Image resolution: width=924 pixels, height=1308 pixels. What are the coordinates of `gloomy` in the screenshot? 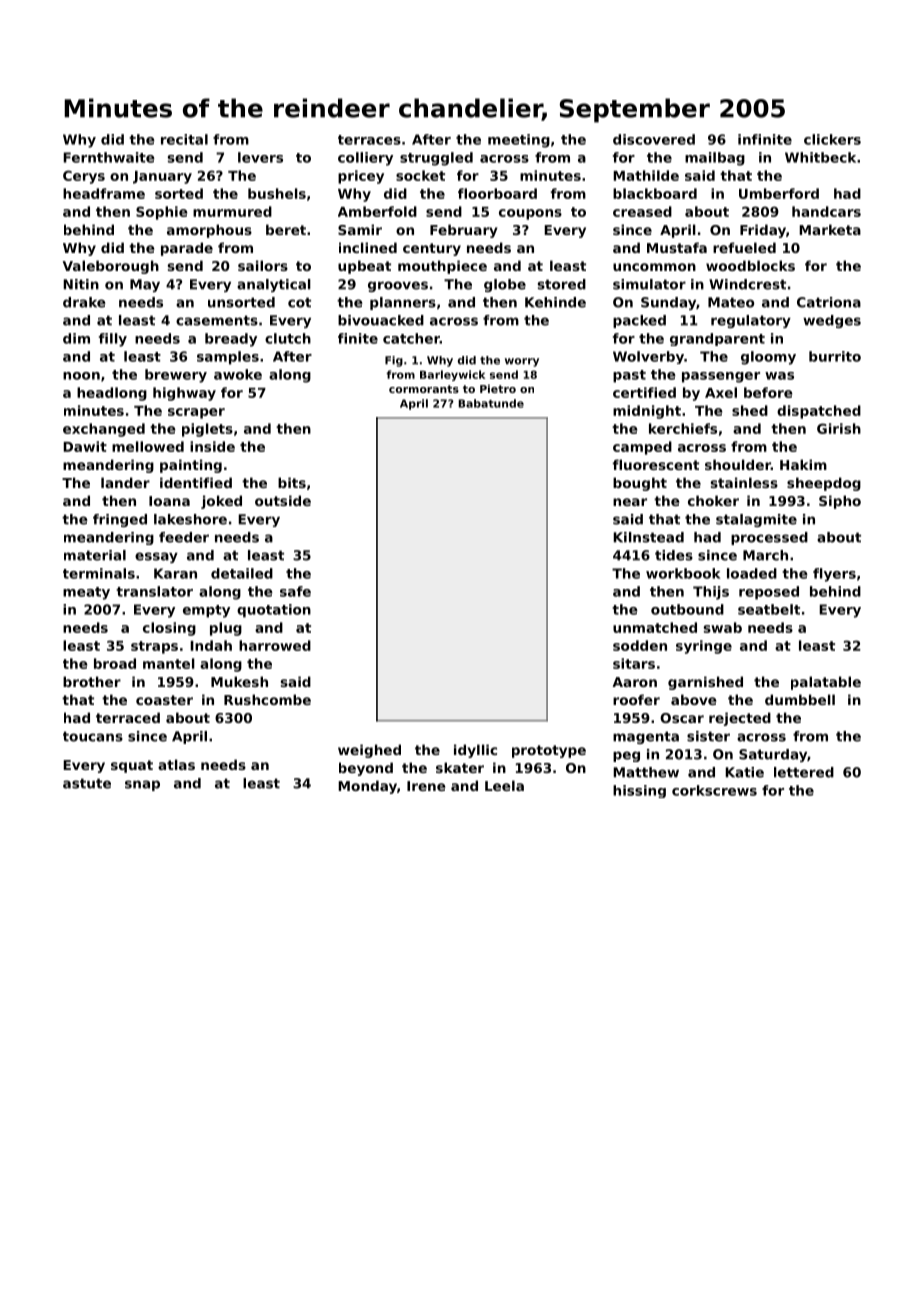 It's located at (768, 358).
